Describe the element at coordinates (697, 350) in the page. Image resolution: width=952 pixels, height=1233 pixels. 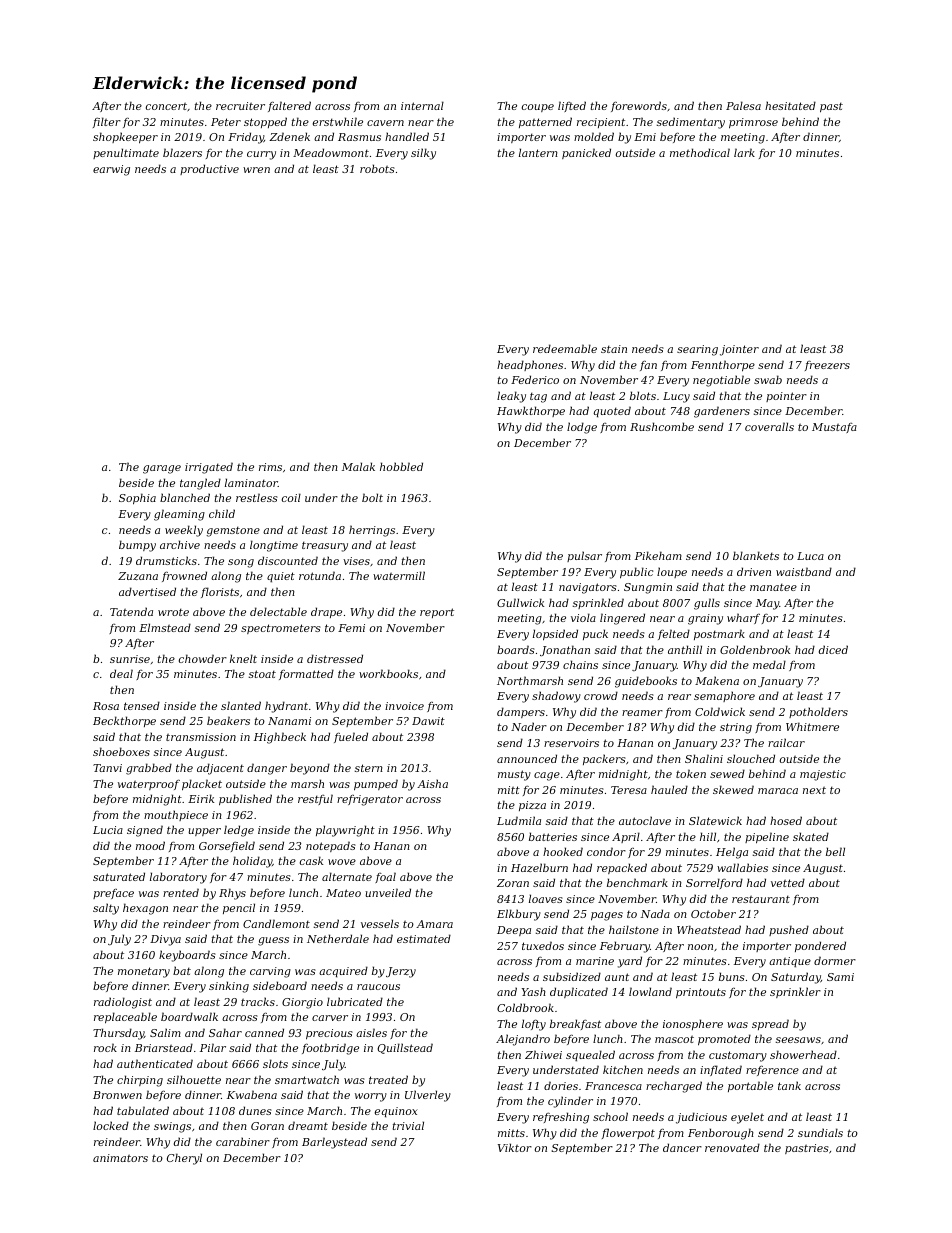
I see `searing` at that location.
